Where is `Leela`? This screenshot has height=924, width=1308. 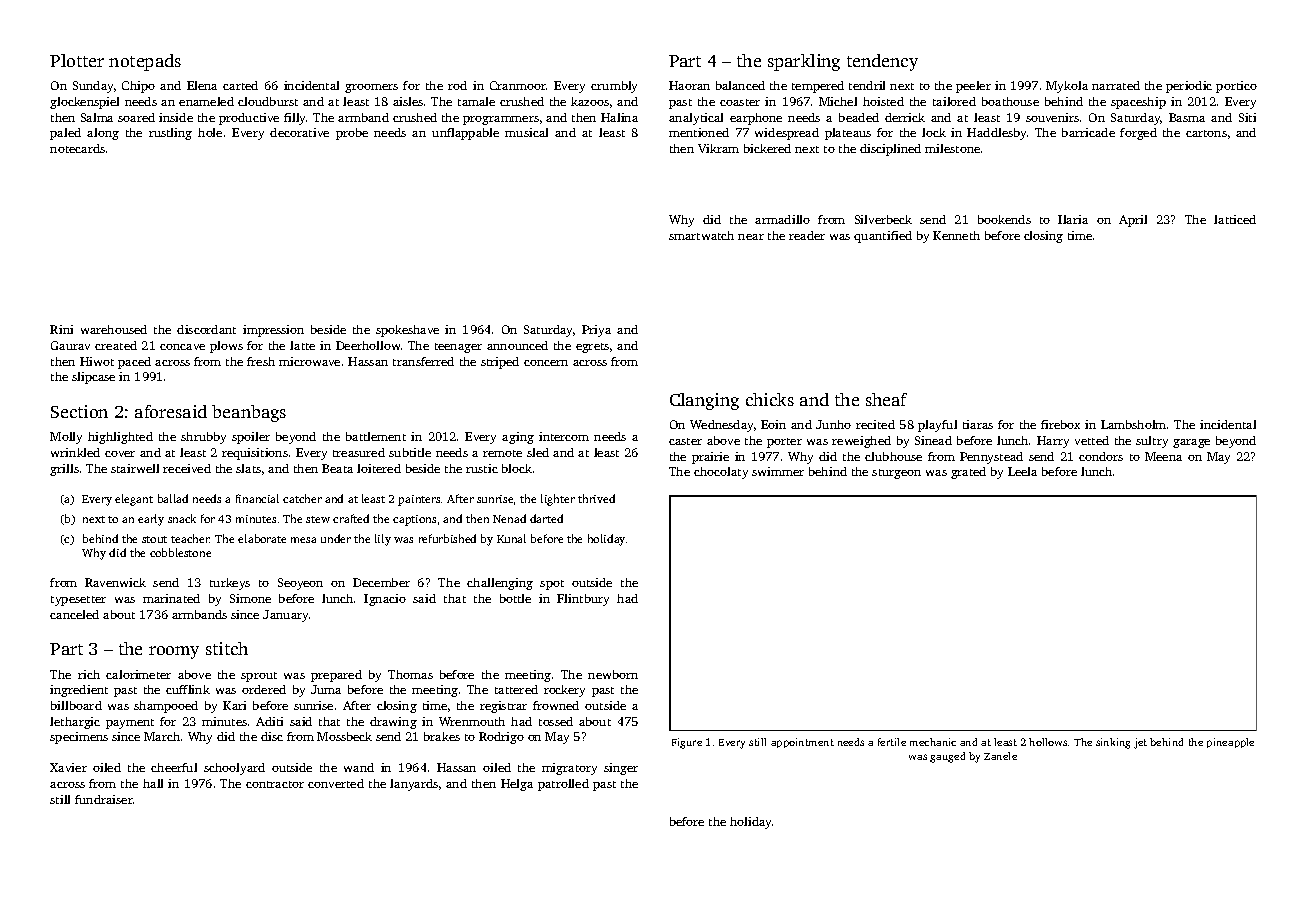
Leela is located at coordinates (1022, 471).
